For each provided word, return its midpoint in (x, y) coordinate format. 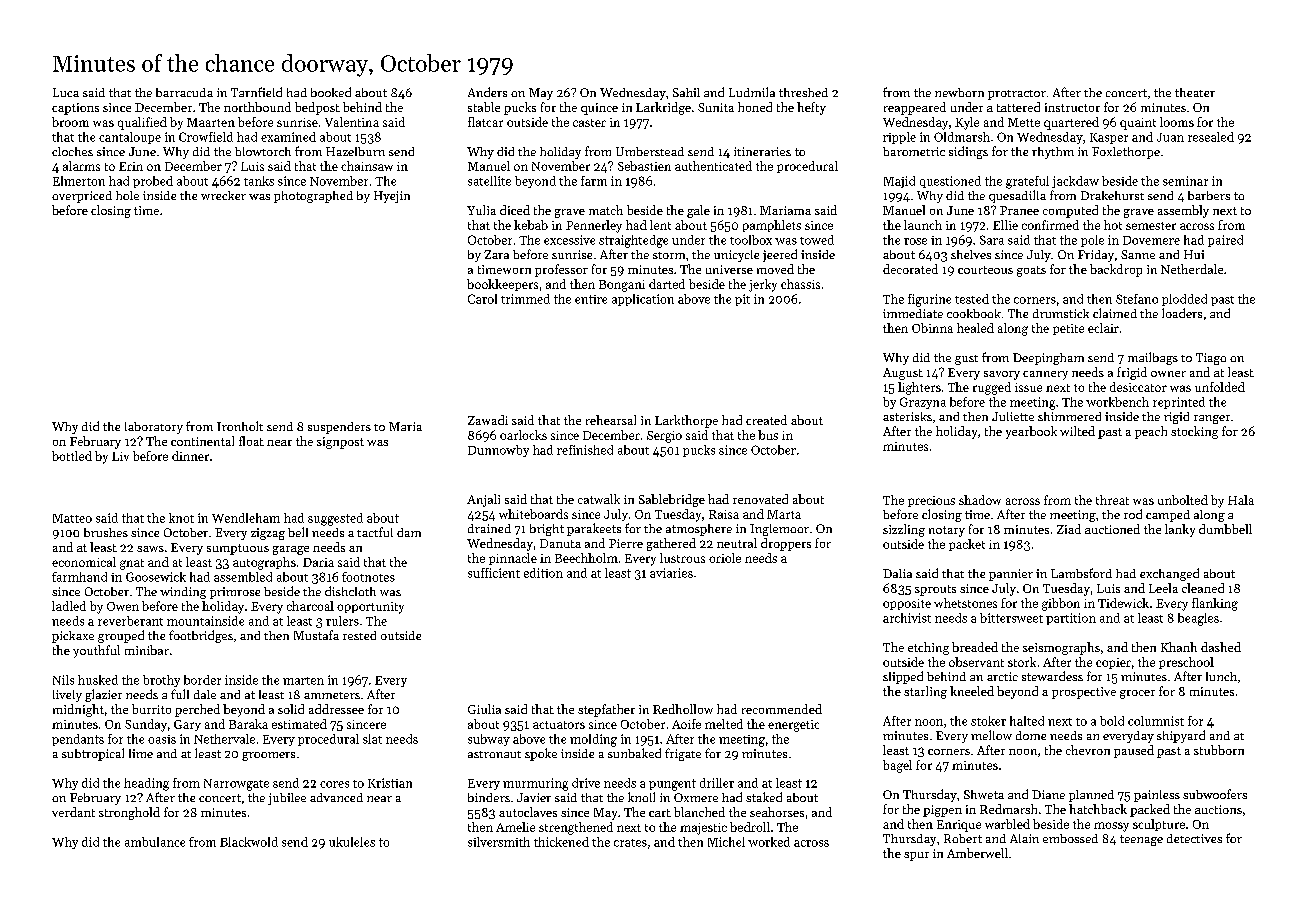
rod (1133, 514)
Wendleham (246, 518)
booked (331, 92)
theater (1195, 92)
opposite (907, 604)
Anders (487, 92)
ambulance (155, 842)
